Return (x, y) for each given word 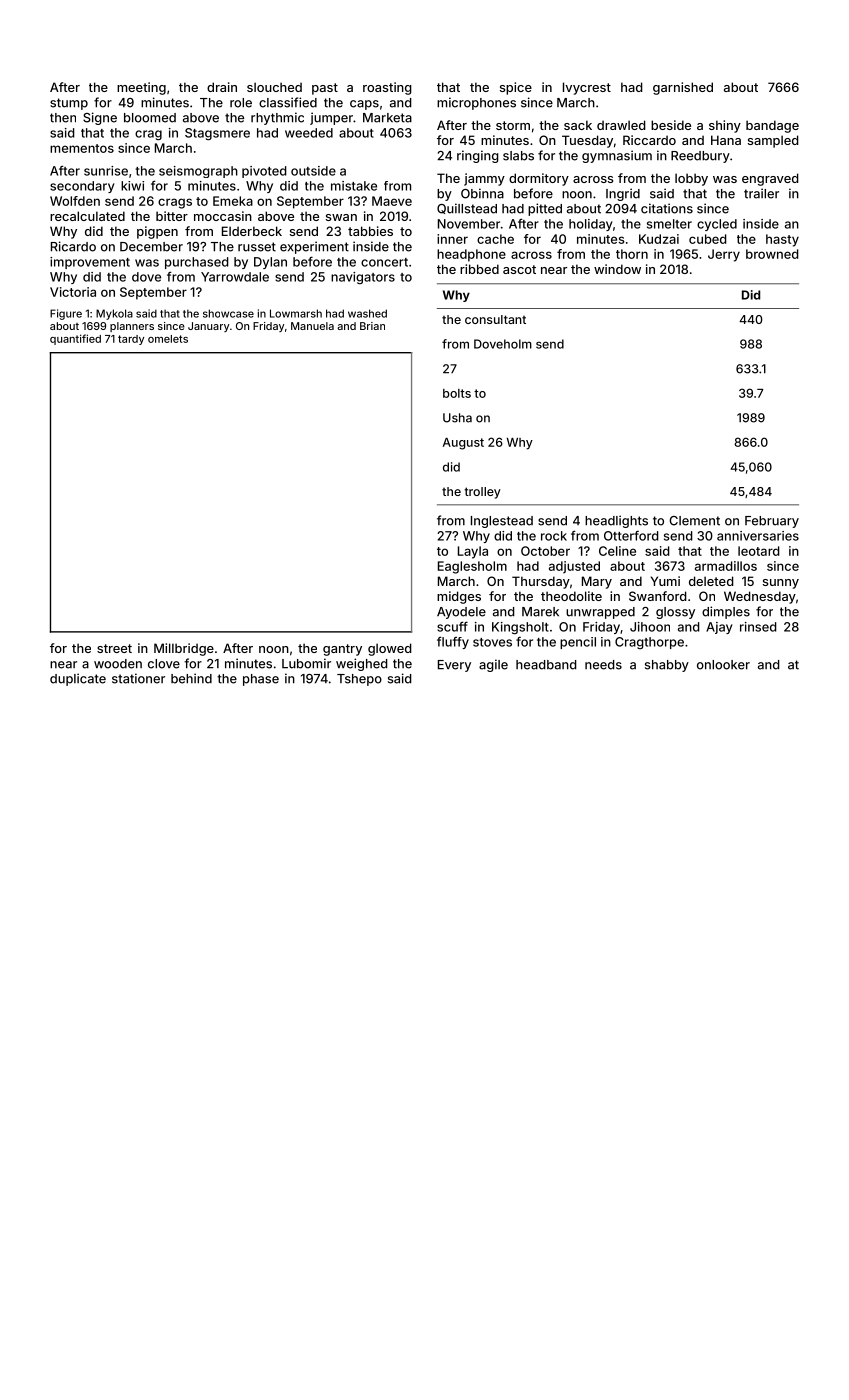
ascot (519, 269)
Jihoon (650, 627)
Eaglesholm (472, 567)
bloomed (150, 118)
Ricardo (73, 246)
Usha (457, 418)
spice (516, 88)
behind (191, 678)
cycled (717, 225)
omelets (168, 339)
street (114, 648)
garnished (683, 88)
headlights (616, 521)
